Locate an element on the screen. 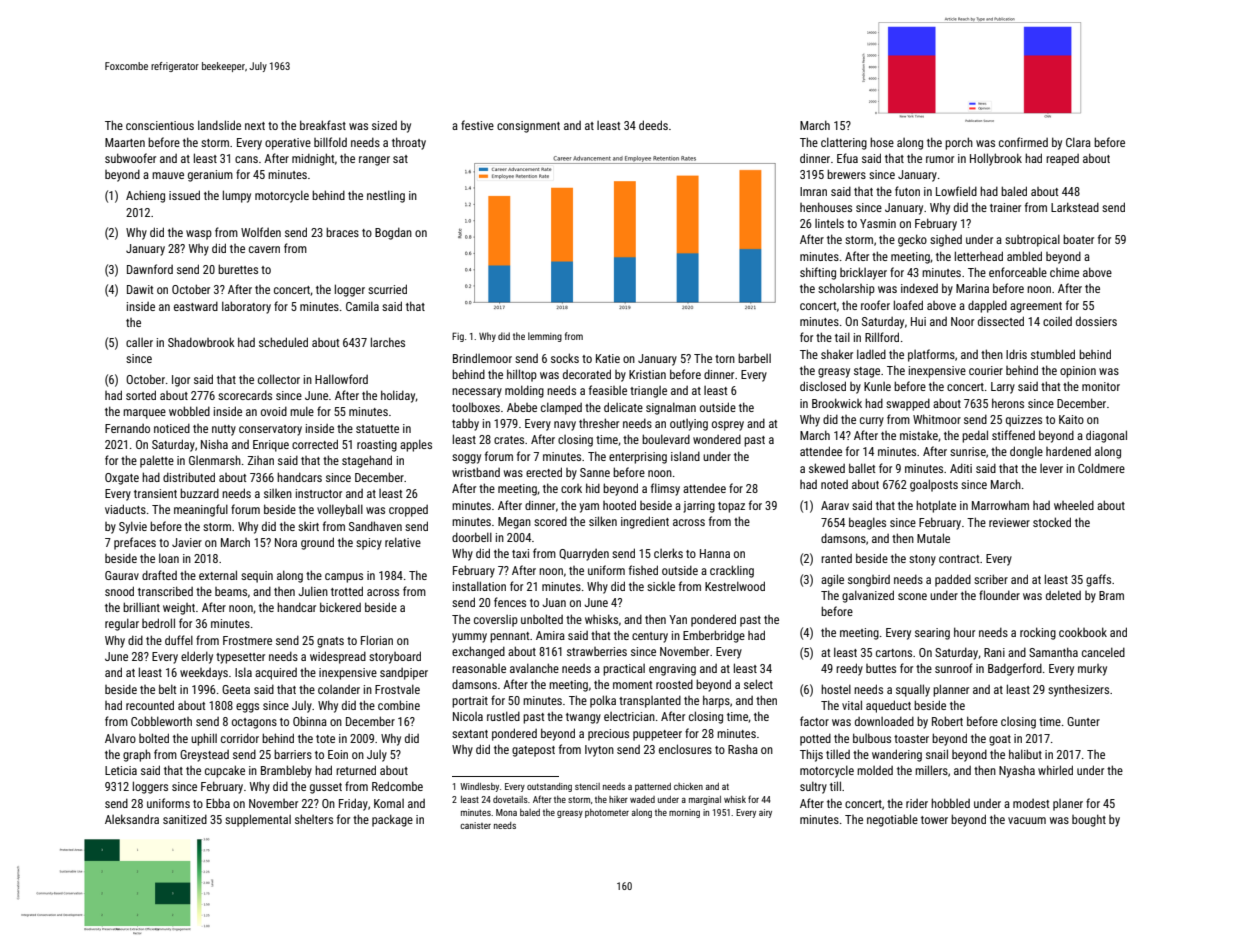 The height and width of the screenshot is (952, 1233). Alvaro is located at coordinates (120, 738).
